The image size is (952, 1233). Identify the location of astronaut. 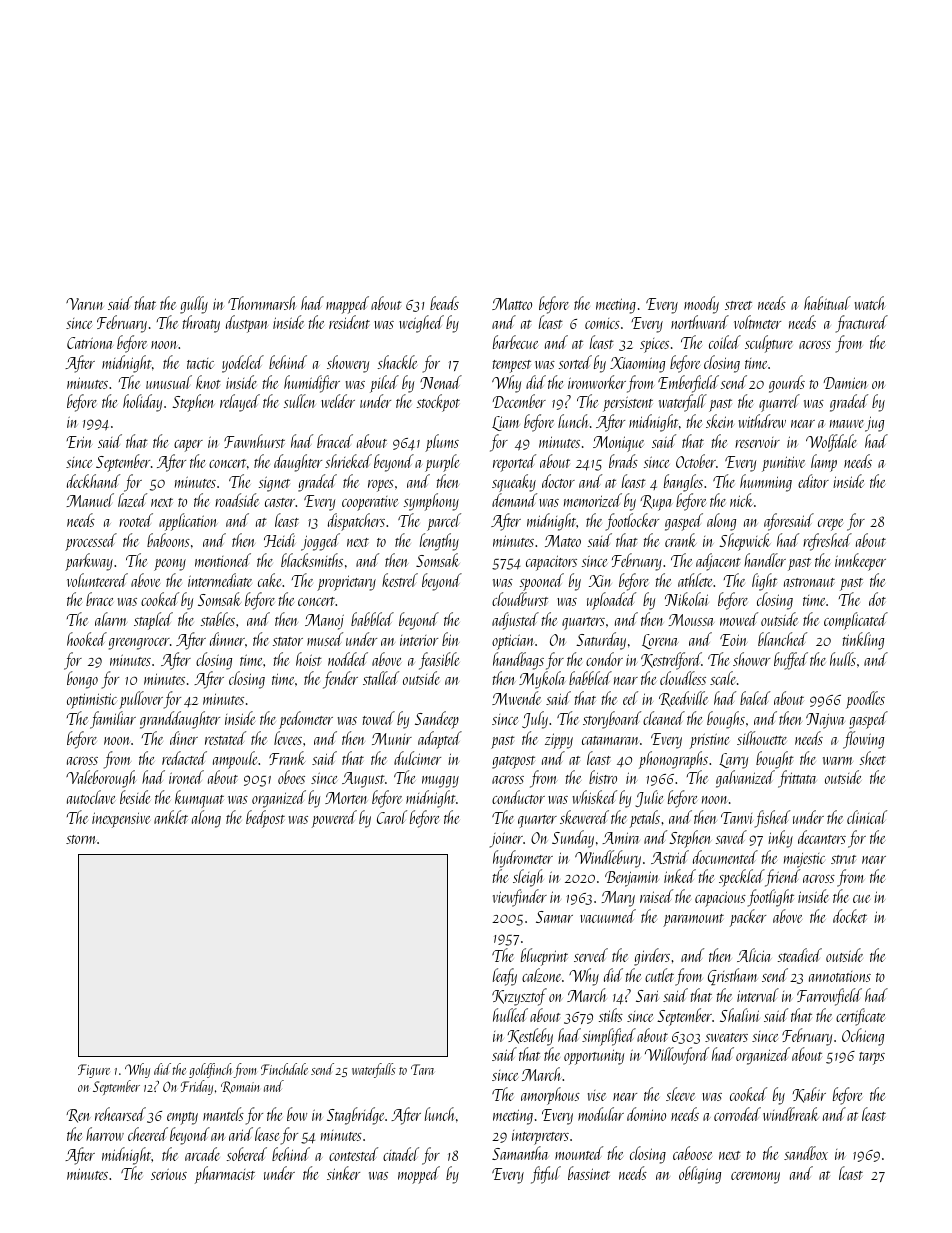
(809, 582).
